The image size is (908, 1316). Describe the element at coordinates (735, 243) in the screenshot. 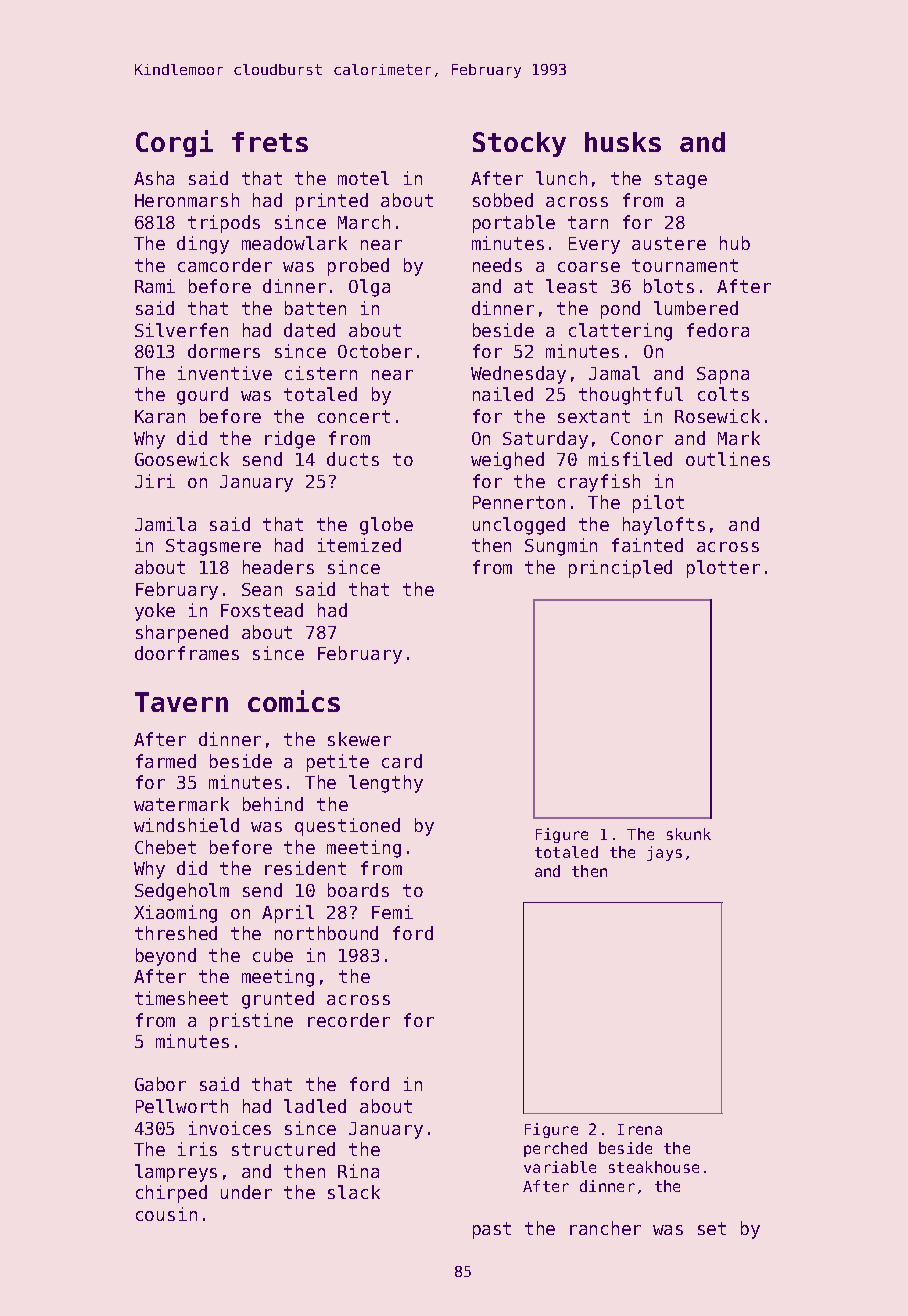

I see `hub` at that location.
